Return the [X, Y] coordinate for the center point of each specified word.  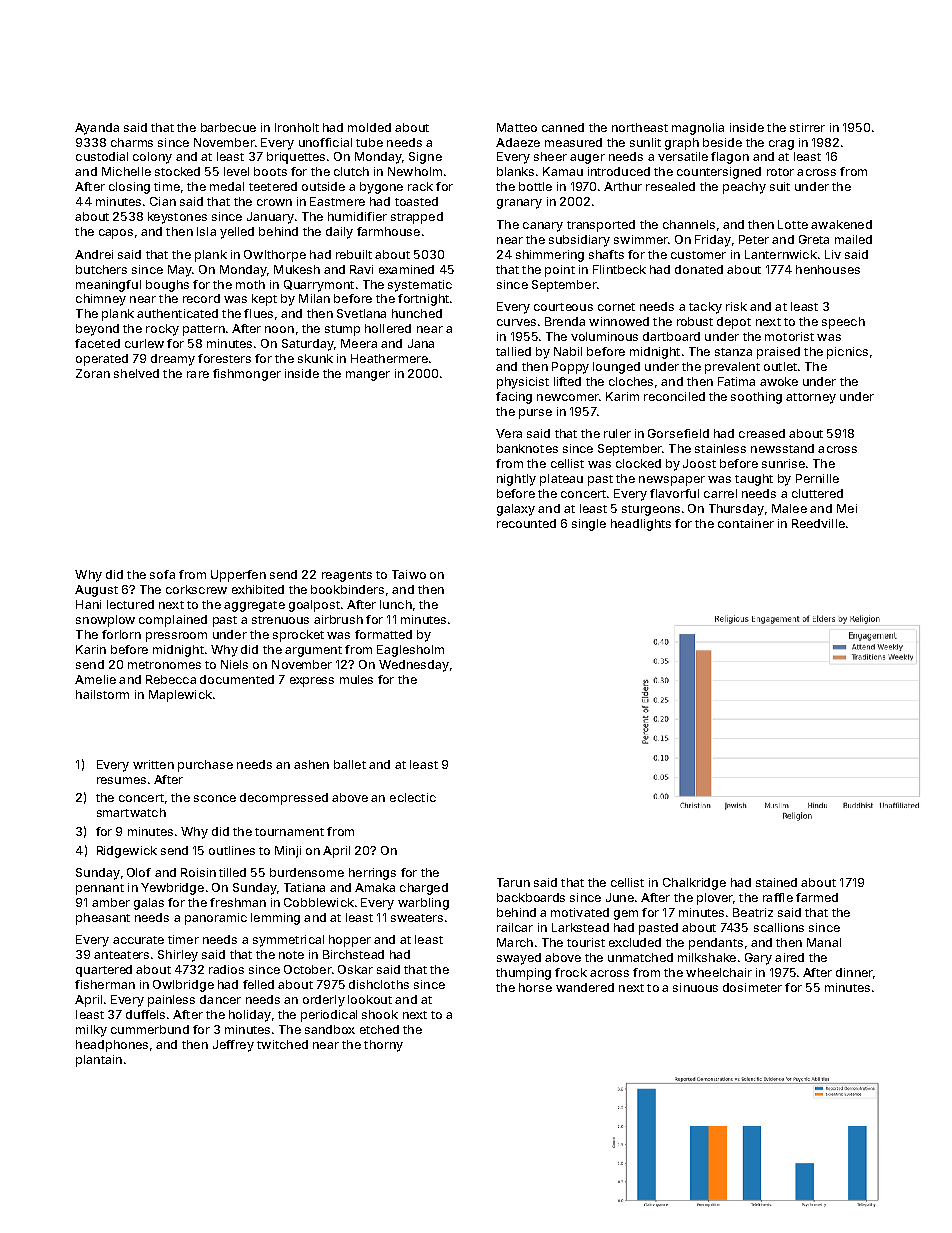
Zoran [93, 373]
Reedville [818, 523]
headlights [641, 525]
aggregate [254, 606]
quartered [104, 971]
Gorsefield [678, 433]
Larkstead [580, 927]
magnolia [698, 129]
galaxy [516, 510]
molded [369, 127]
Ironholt [297, 127]
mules [356, 679]
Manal [824, 942]
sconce [215, 798]
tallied [513, 351]
